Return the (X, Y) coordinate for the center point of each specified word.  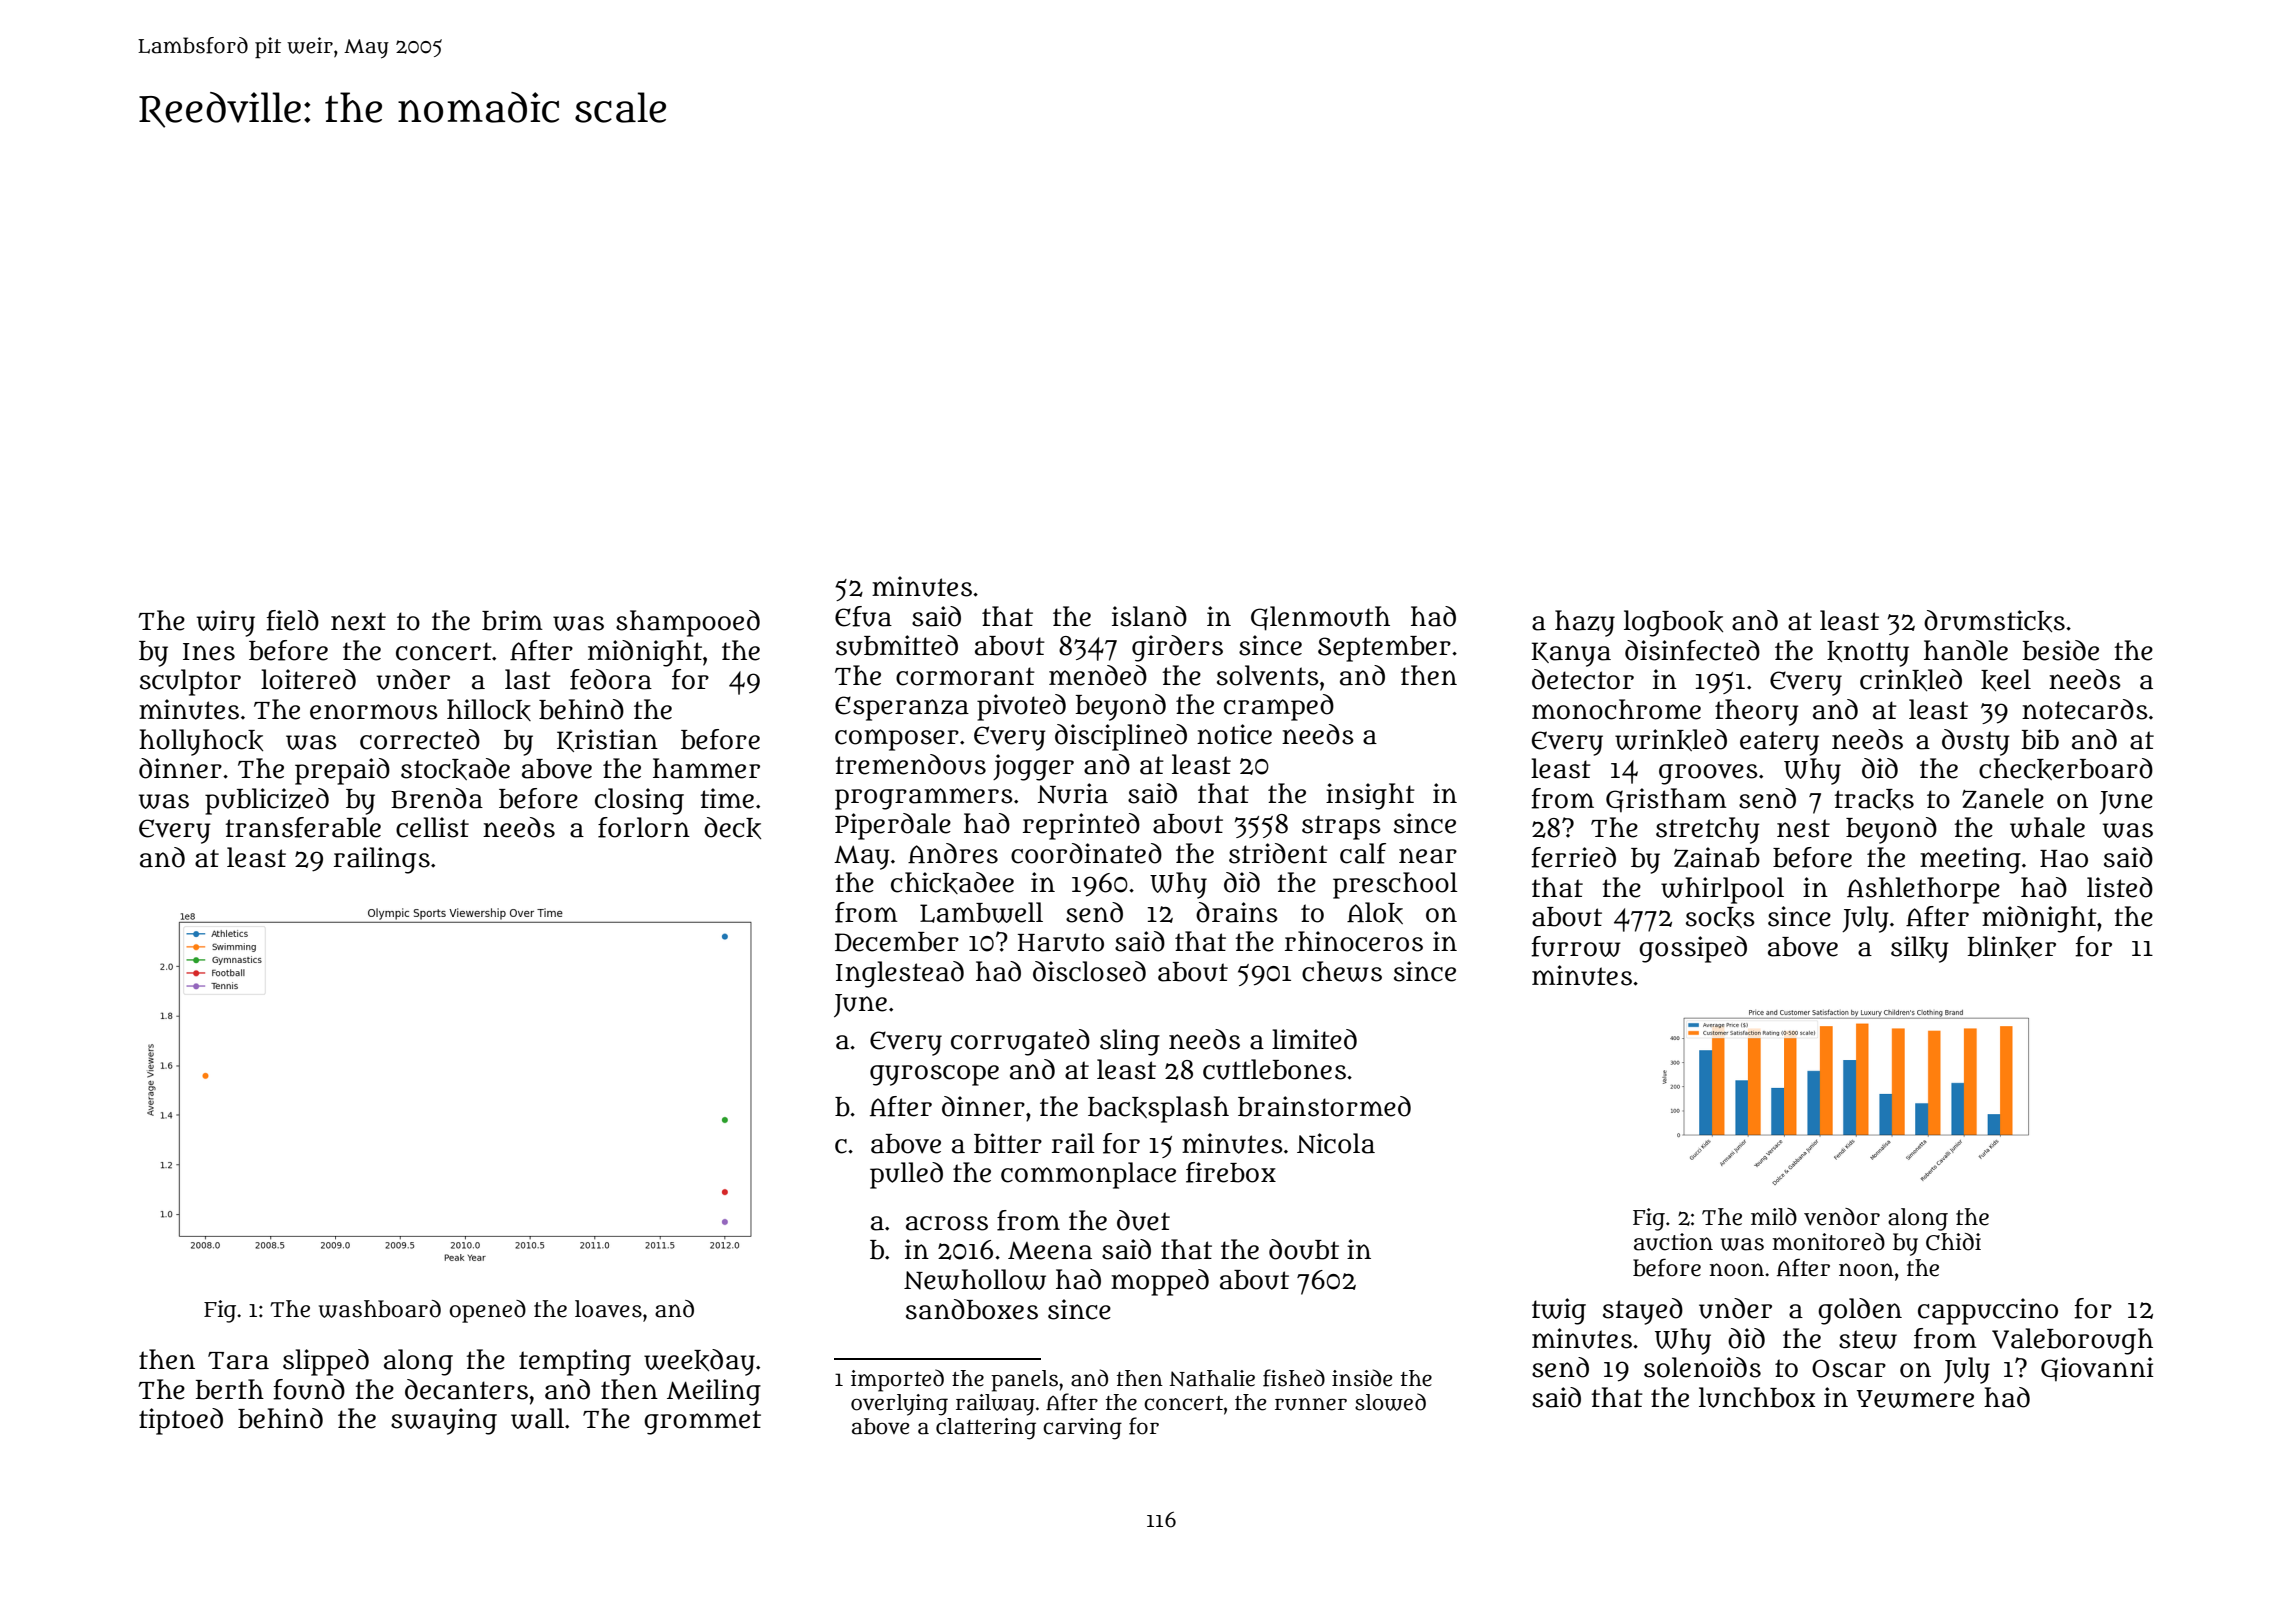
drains (1237, 912)
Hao (2064, 859)
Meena (1050, 1251)
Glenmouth (1320, 618)
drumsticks (1994, 621)
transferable (303, 827)
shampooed (688, 623)
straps (1341, 827)
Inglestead (900, 974)
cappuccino (1988, 1311)
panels (1024, 1381)
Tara (238, 1361)
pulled (906, 1175)
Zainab (1717, 857)
